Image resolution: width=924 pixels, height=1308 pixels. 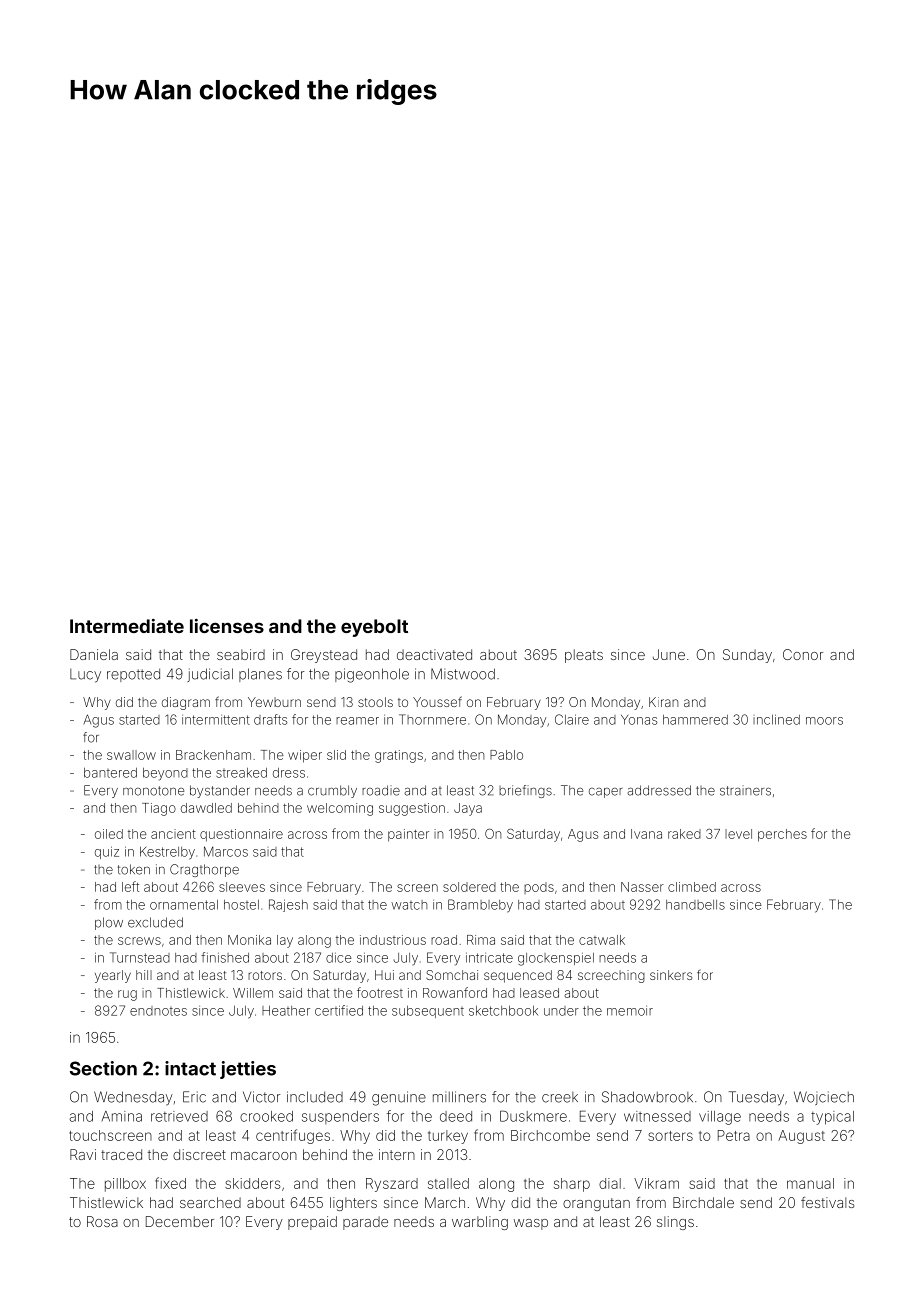 I want to click on swallow, so click(x=131, y=755).
